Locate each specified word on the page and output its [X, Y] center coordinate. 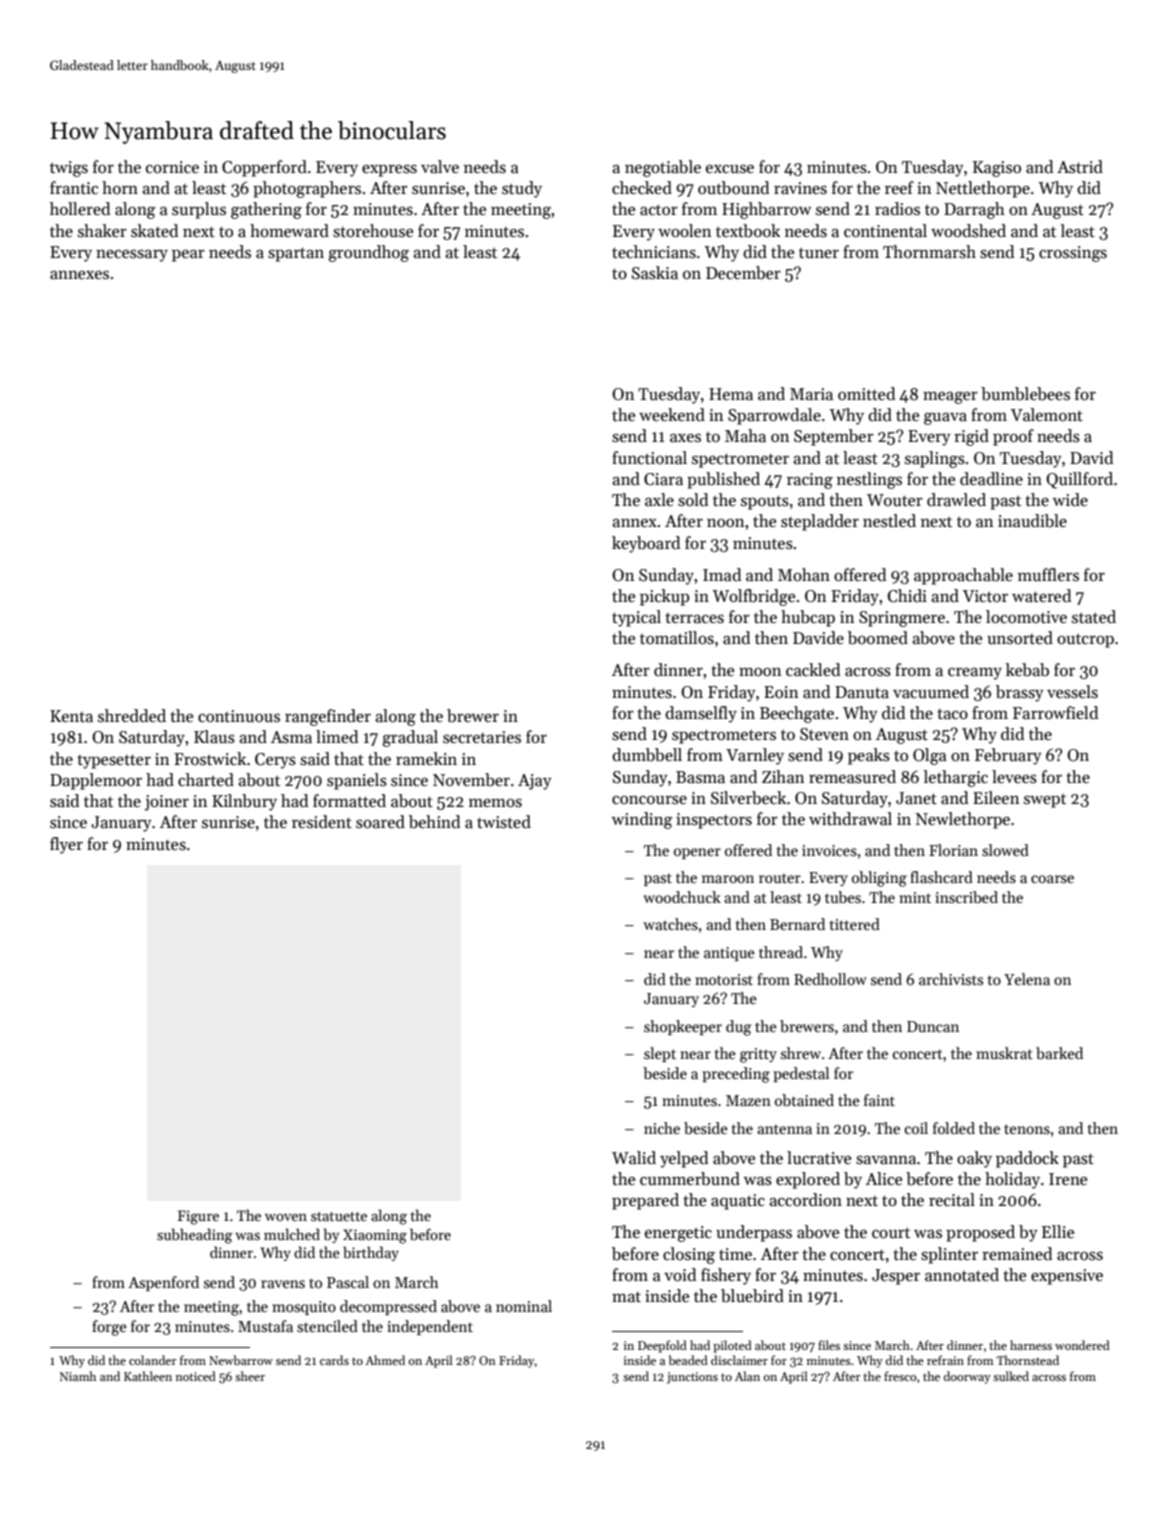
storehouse [373, 231]
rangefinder [328, 717]
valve [440, 167]
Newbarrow [241, 1360]
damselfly [701, 714]
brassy [1020, 693]
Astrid [1080, 167]
